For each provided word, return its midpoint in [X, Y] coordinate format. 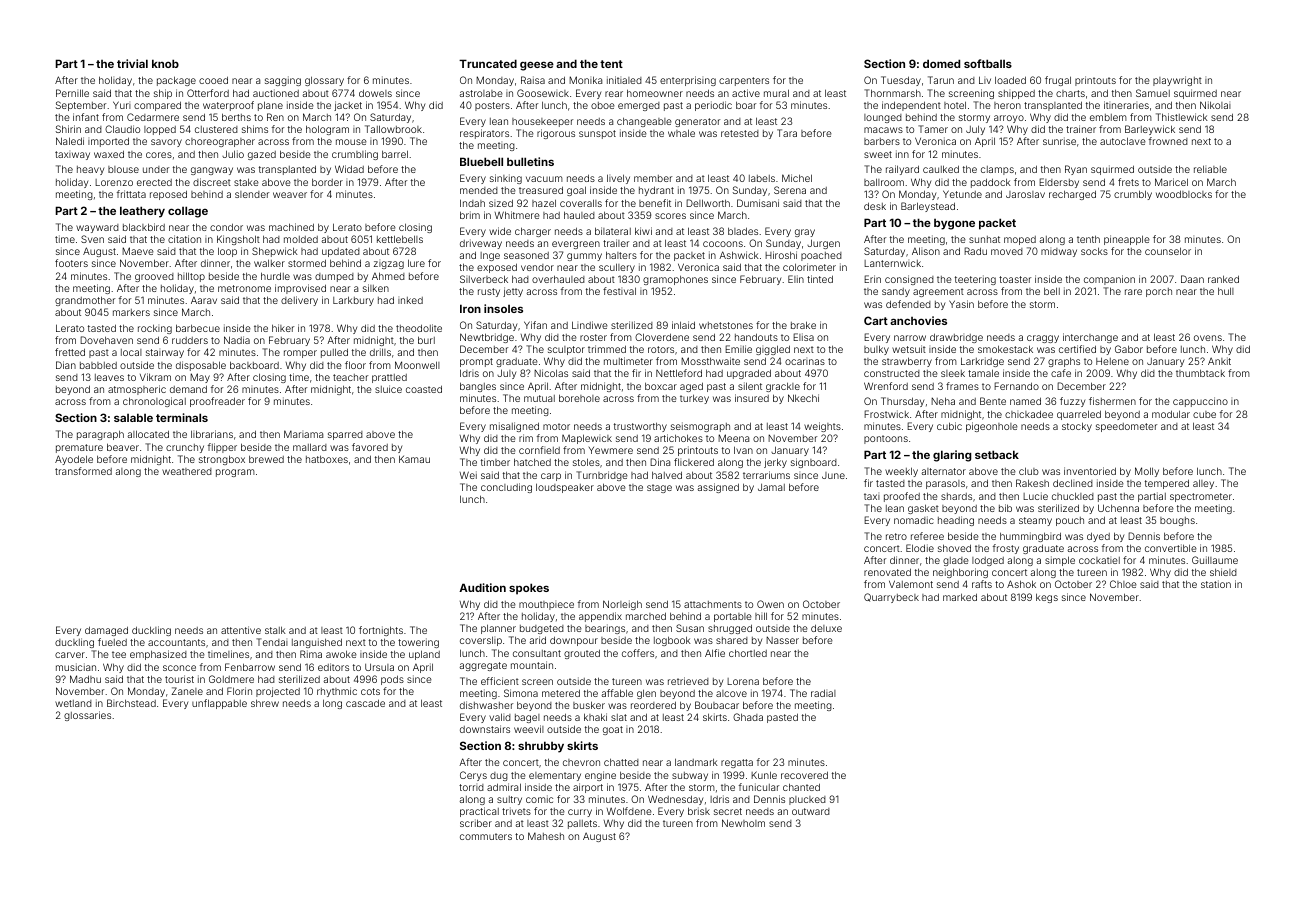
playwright [1177, 81]
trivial [132, 63]
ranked [1223, 279]
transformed [83, 471]
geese [537, 66]
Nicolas [551, 373]
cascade [365, 703]
